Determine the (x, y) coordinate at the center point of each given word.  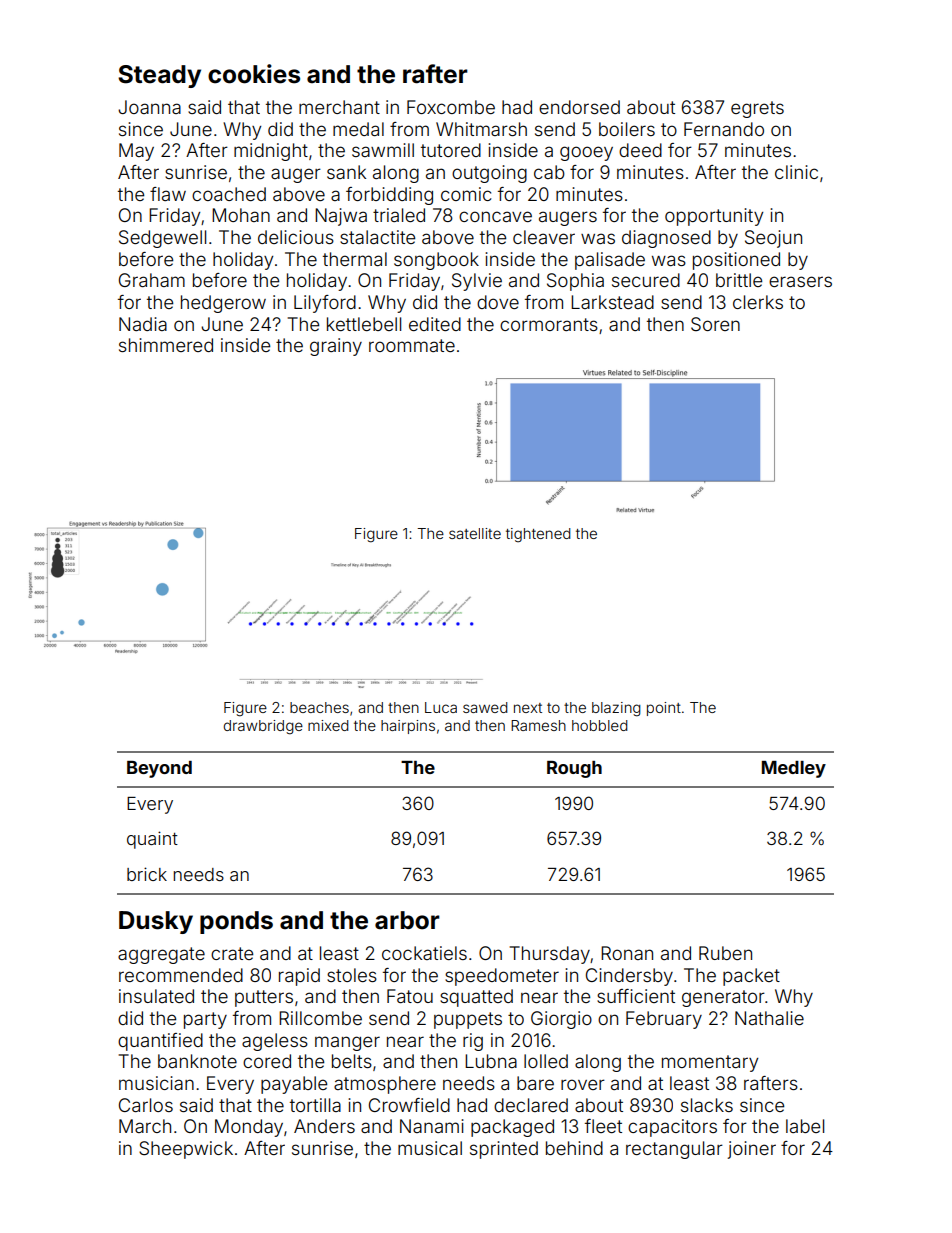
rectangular (674, 1150)
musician (156, 1083)
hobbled (600, 725)
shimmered (166, 345)
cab (549, 172)
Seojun (773, 239)
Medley (794, 769)
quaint (152, 840)
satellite (475, 533)
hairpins (408, 727)
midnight (271, 152)
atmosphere (385, 1085)
